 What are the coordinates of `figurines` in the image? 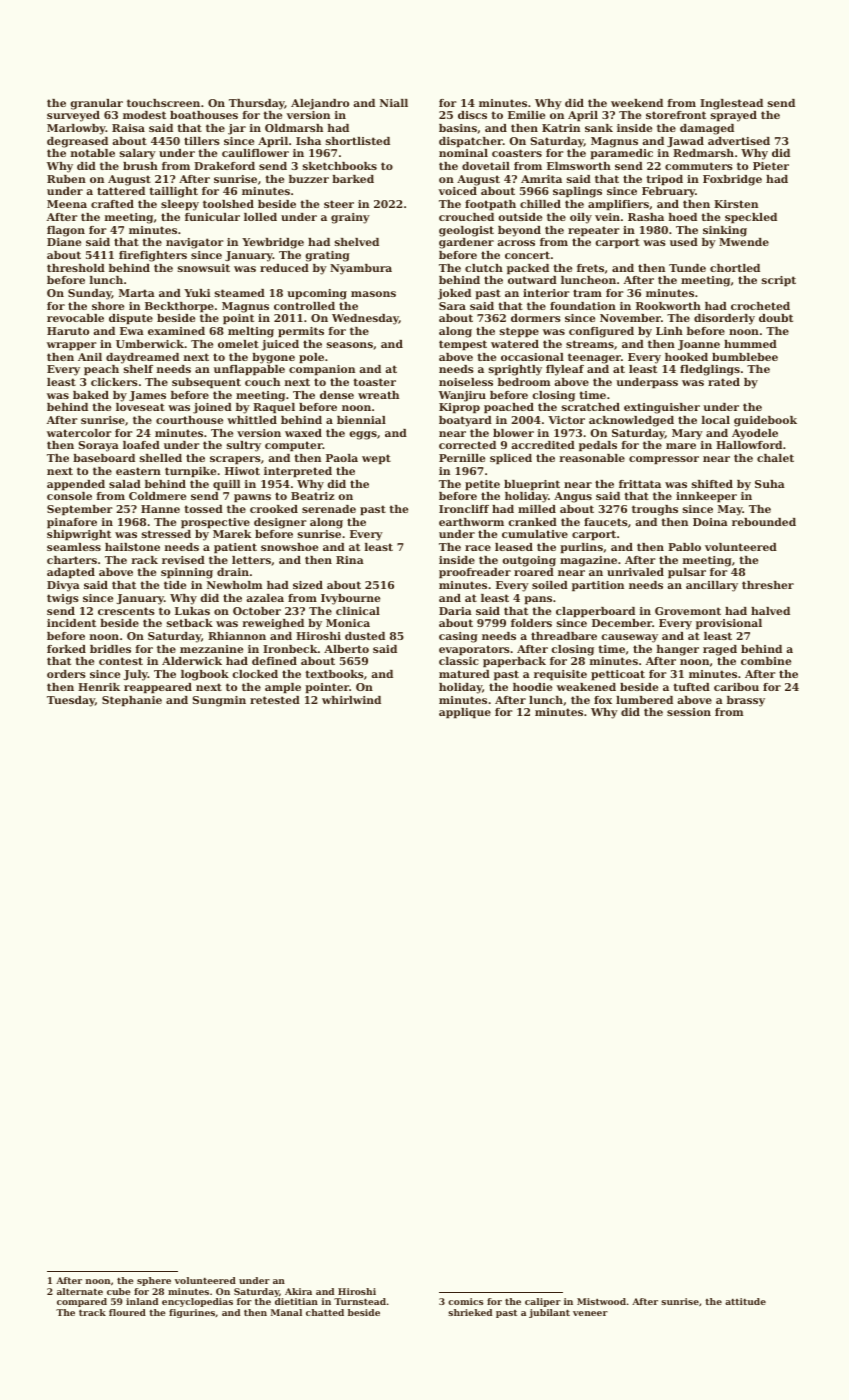 It's located at (192, 1313).
